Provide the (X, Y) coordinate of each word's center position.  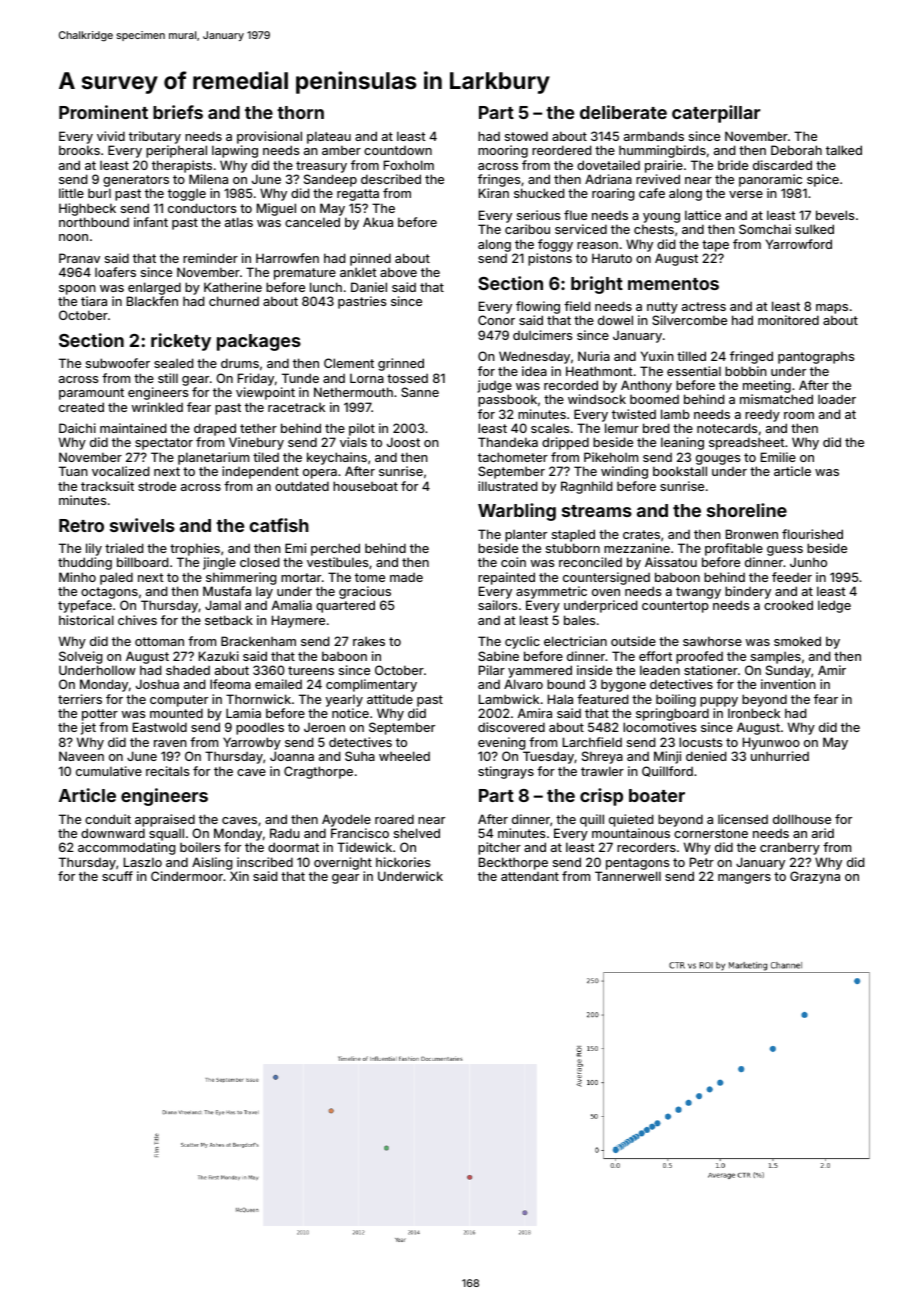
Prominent (103, 112)
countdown (398, 150)
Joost (403, 442)
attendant (530, 876)
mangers (744, 879)
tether (258, 428)
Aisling (212, 863)
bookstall (680, 471)
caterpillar (716, 114)
